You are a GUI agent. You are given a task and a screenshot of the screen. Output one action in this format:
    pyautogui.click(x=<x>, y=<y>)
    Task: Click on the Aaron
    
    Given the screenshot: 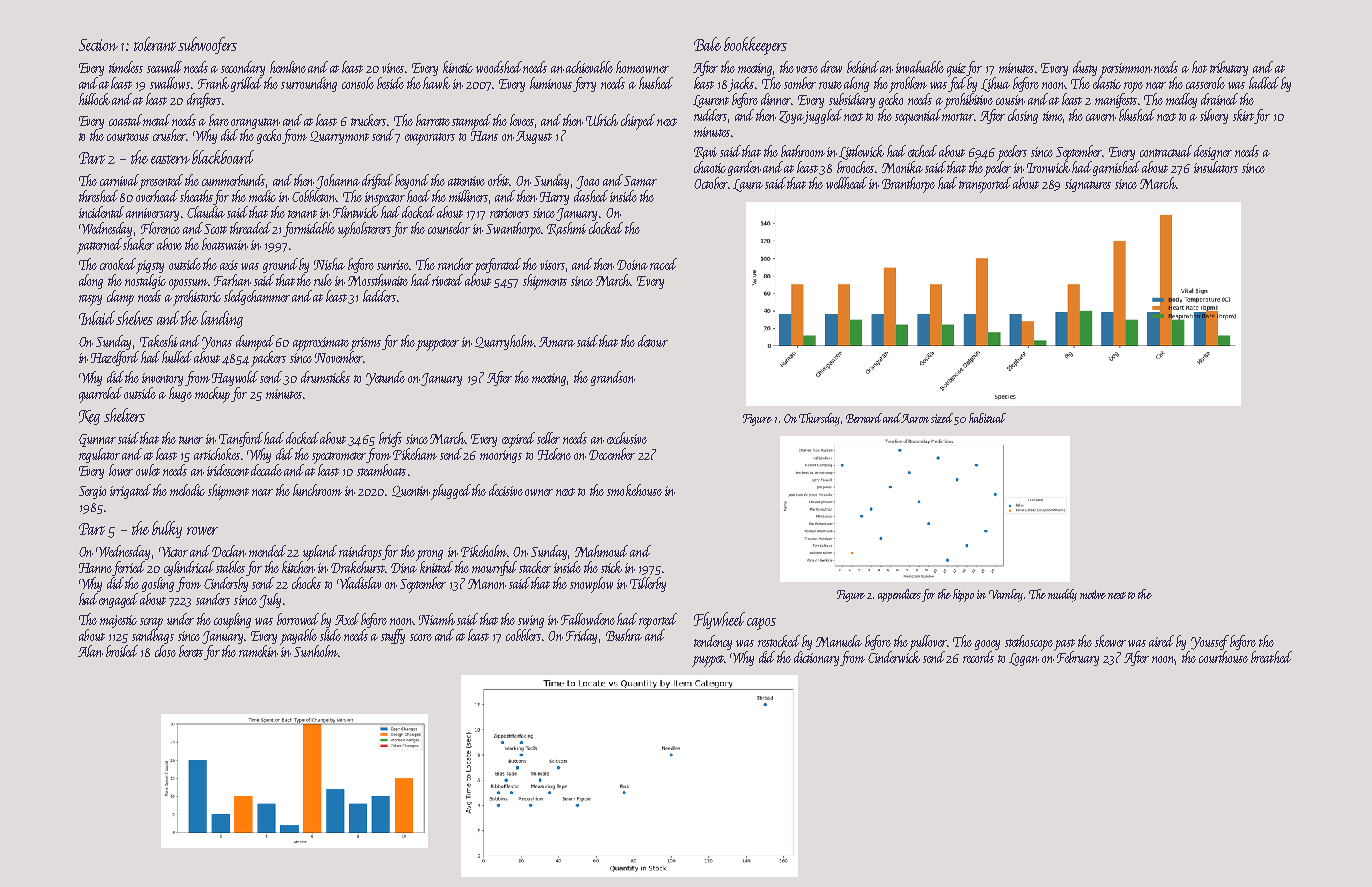 What is the action you would take?
    pyautogui.click(x=915, y=418)
